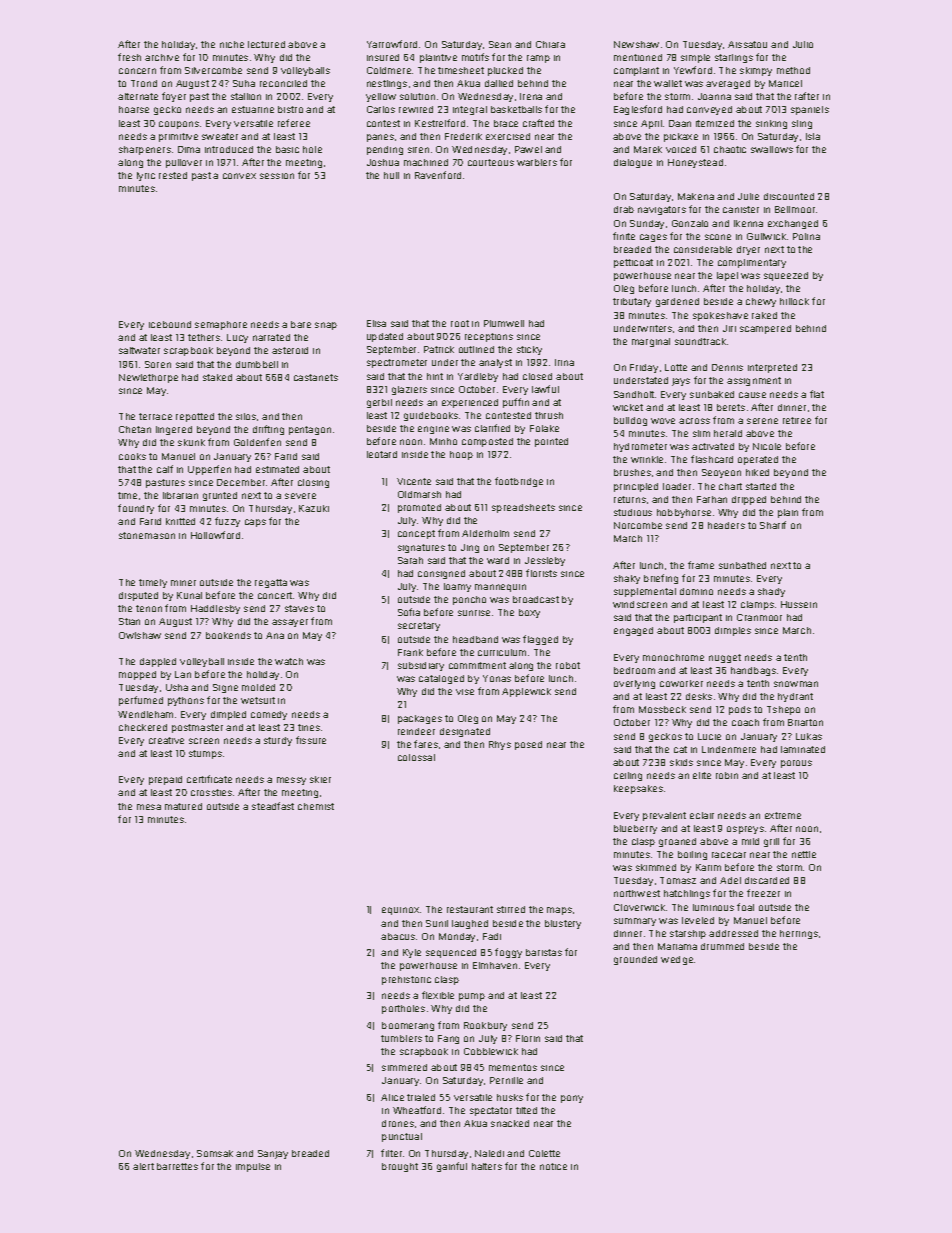 This document has height=1233, width=952. I want to click on tumblers, so click(401, 1038).
